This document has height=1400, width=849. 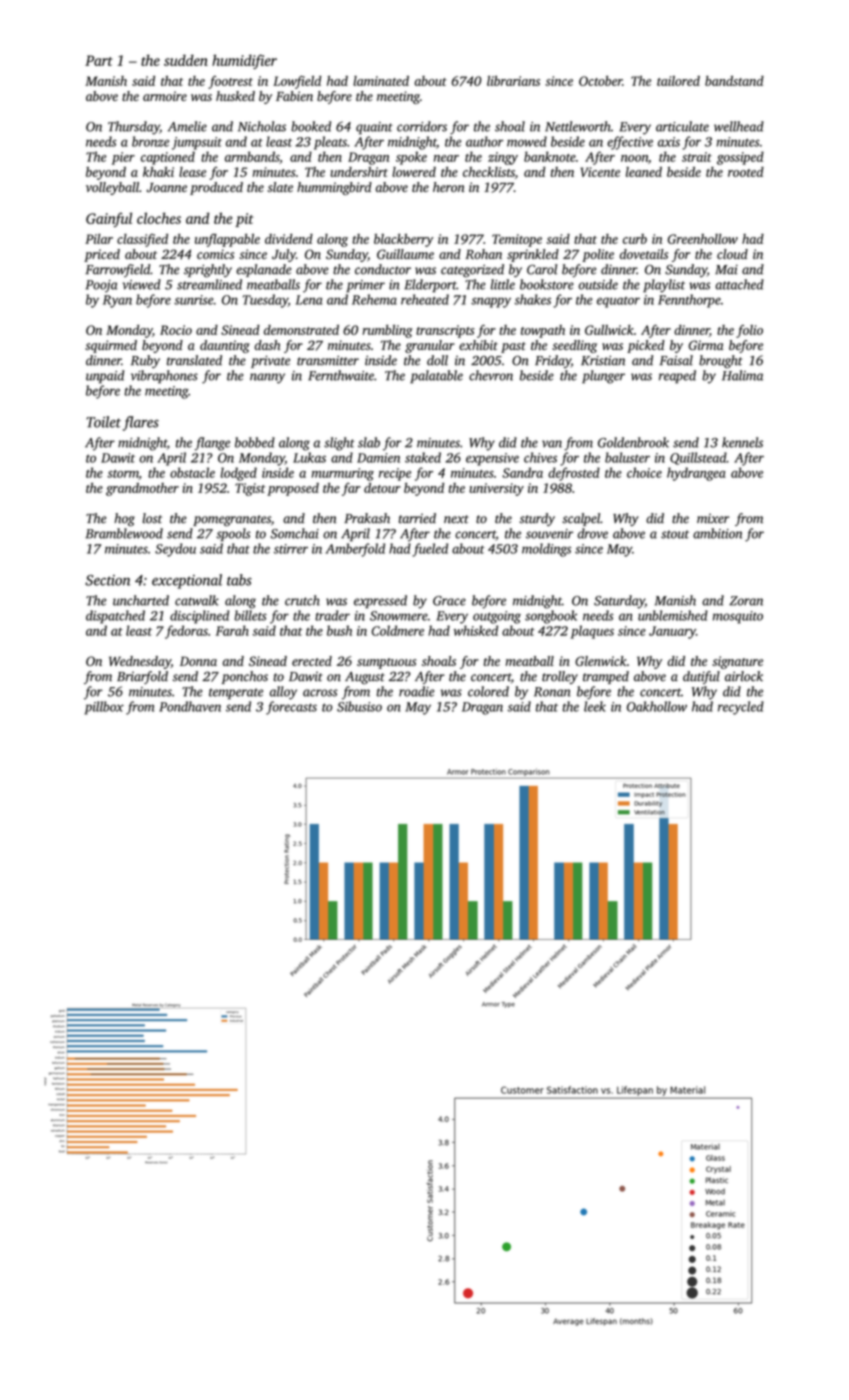 What do you see at coordinates (581, 519) in the document?
I see `scalpel` at bounding box center [581, 519].
